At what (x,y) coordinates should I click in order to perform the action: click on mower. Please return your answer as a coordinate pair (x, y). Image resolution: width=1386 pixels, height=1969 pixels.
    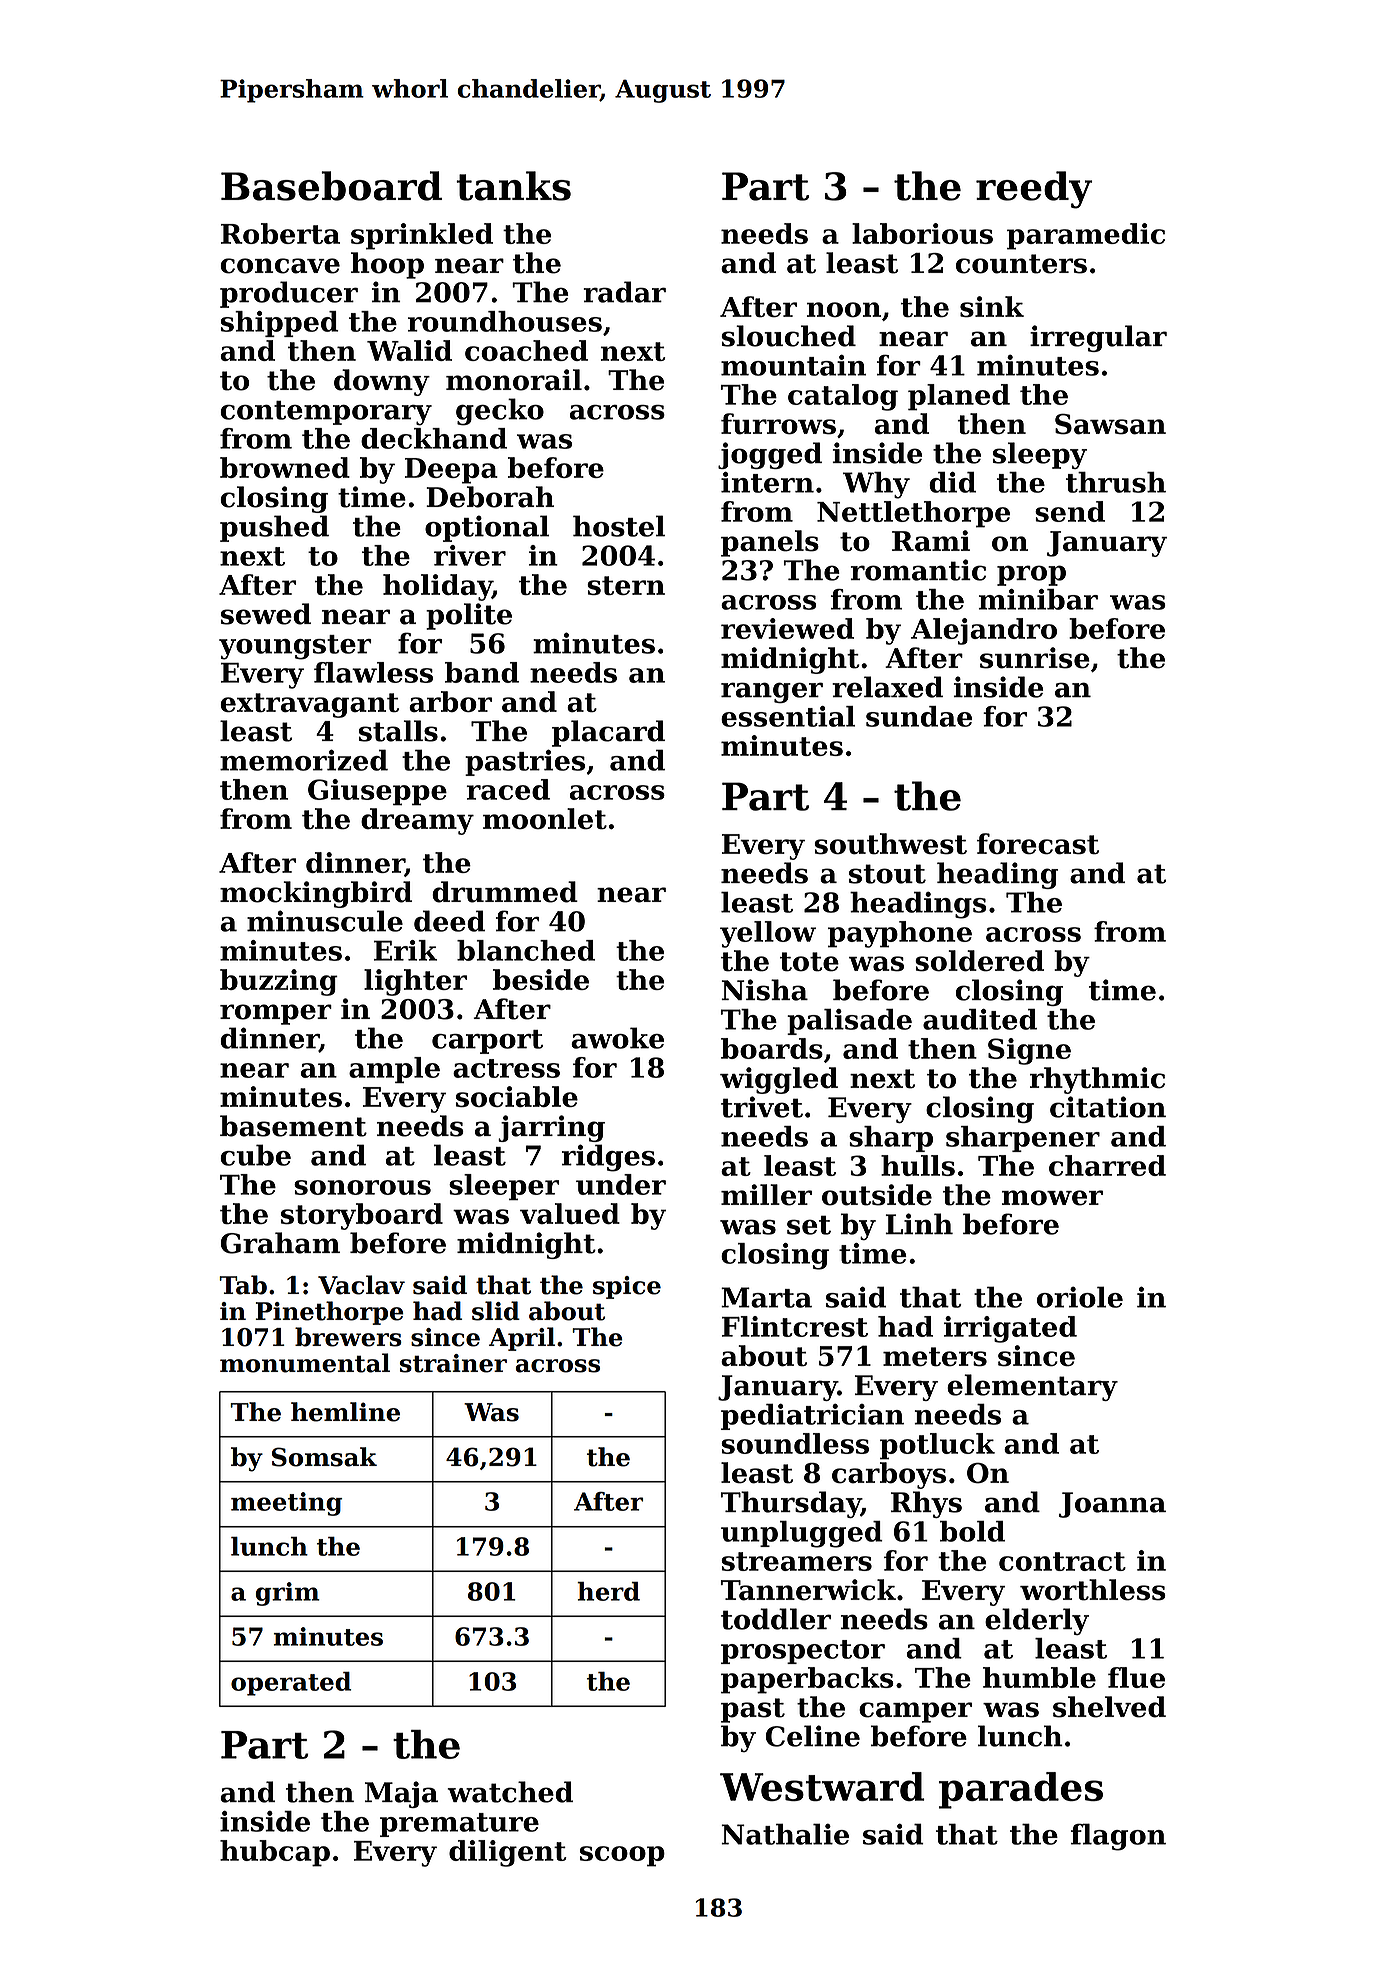
    Looking at the image, I should click on (1052, 1198).
